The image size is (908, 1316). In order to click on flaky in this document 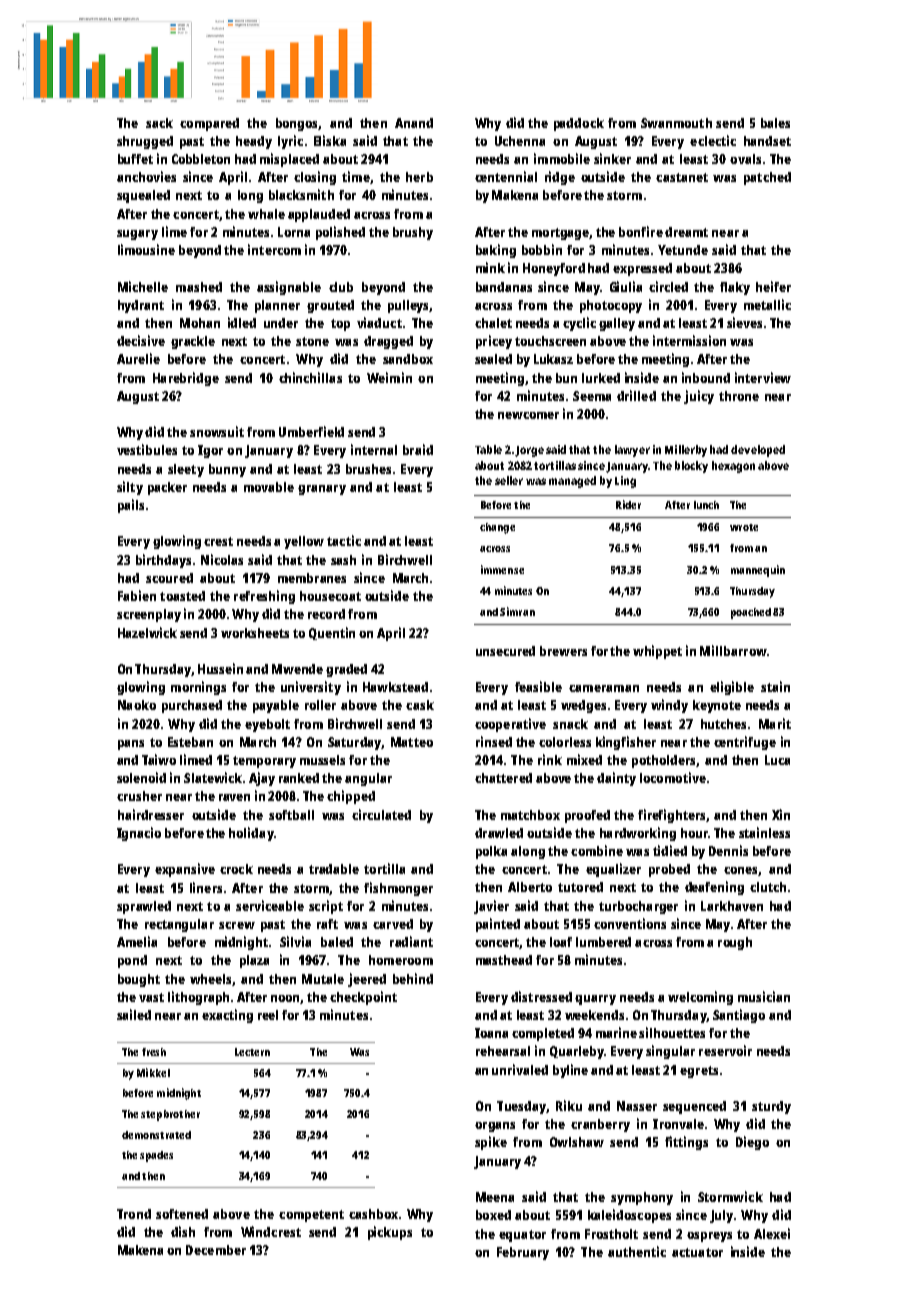, I will do `click(735, 288)`.
